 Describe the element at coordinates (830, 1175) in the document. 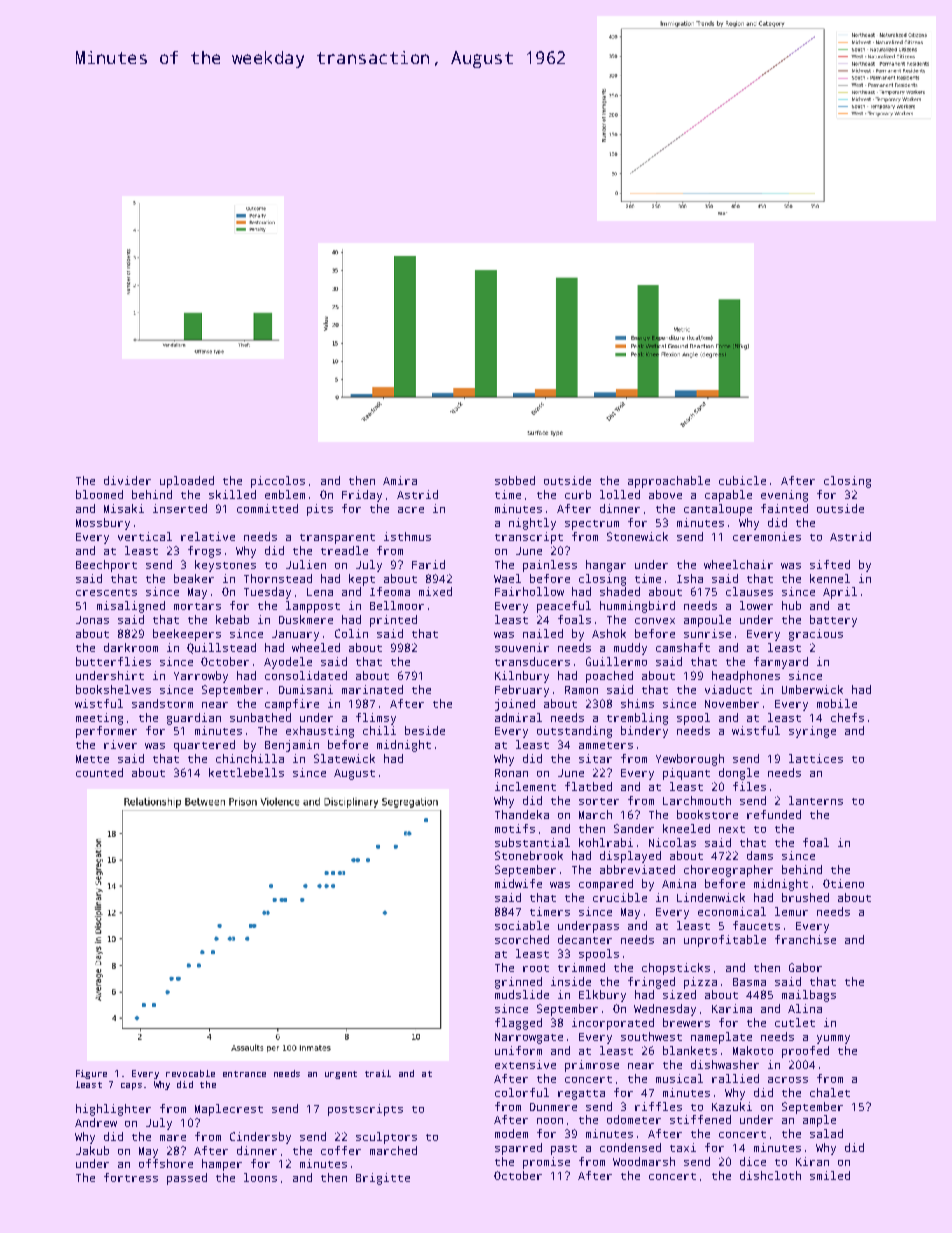

I see `smiled` at that location.
